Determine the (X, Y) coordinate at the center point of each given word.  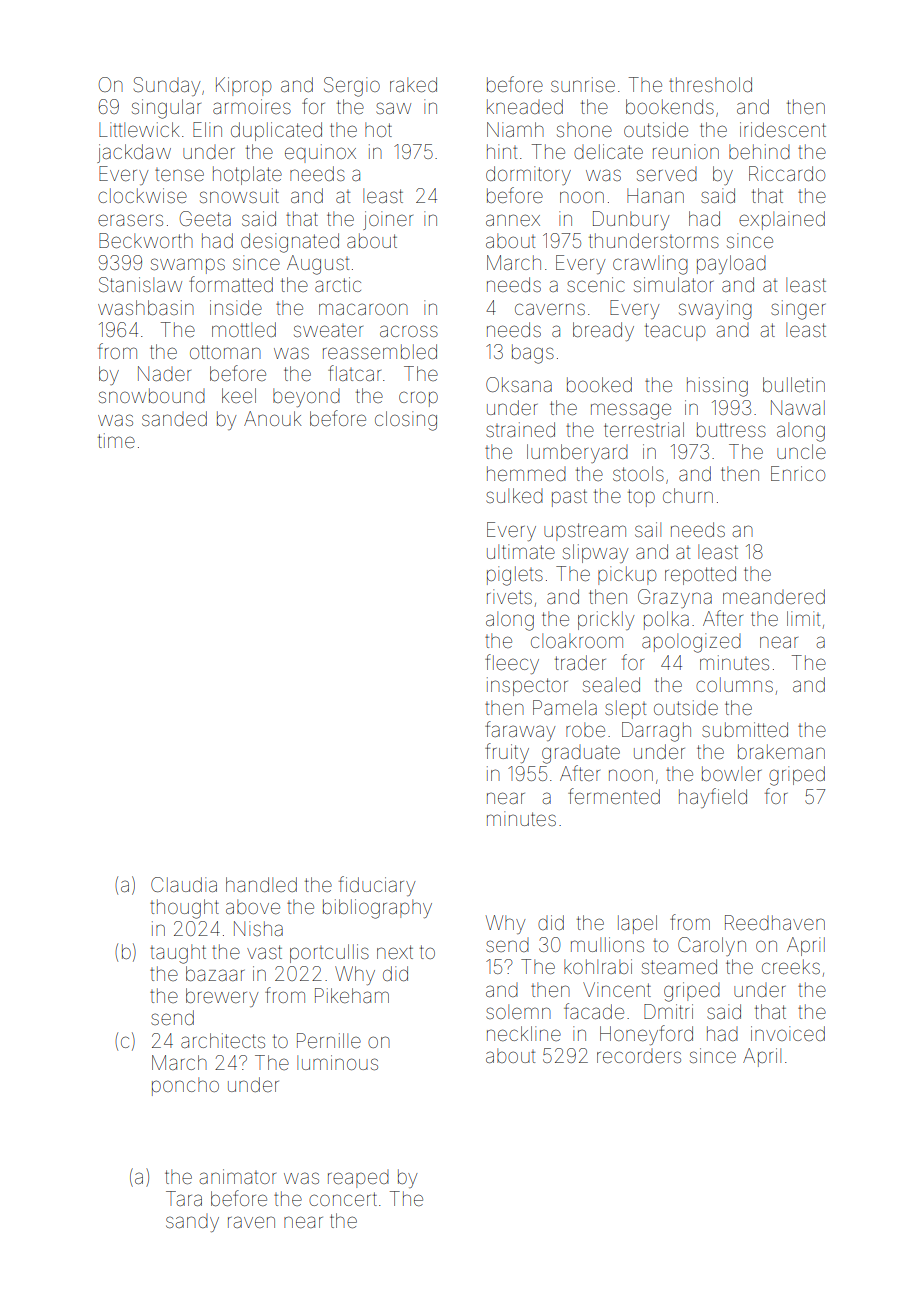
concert (343, 1199)
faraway (520, 731)
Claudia (184, 884)
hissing (717, 387)
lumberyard (577, 453)
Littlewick (139, 129)
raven (251, 1222)
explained (782, 220)
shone (584, 129)
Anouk (273, 418)
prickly (606, 620)
